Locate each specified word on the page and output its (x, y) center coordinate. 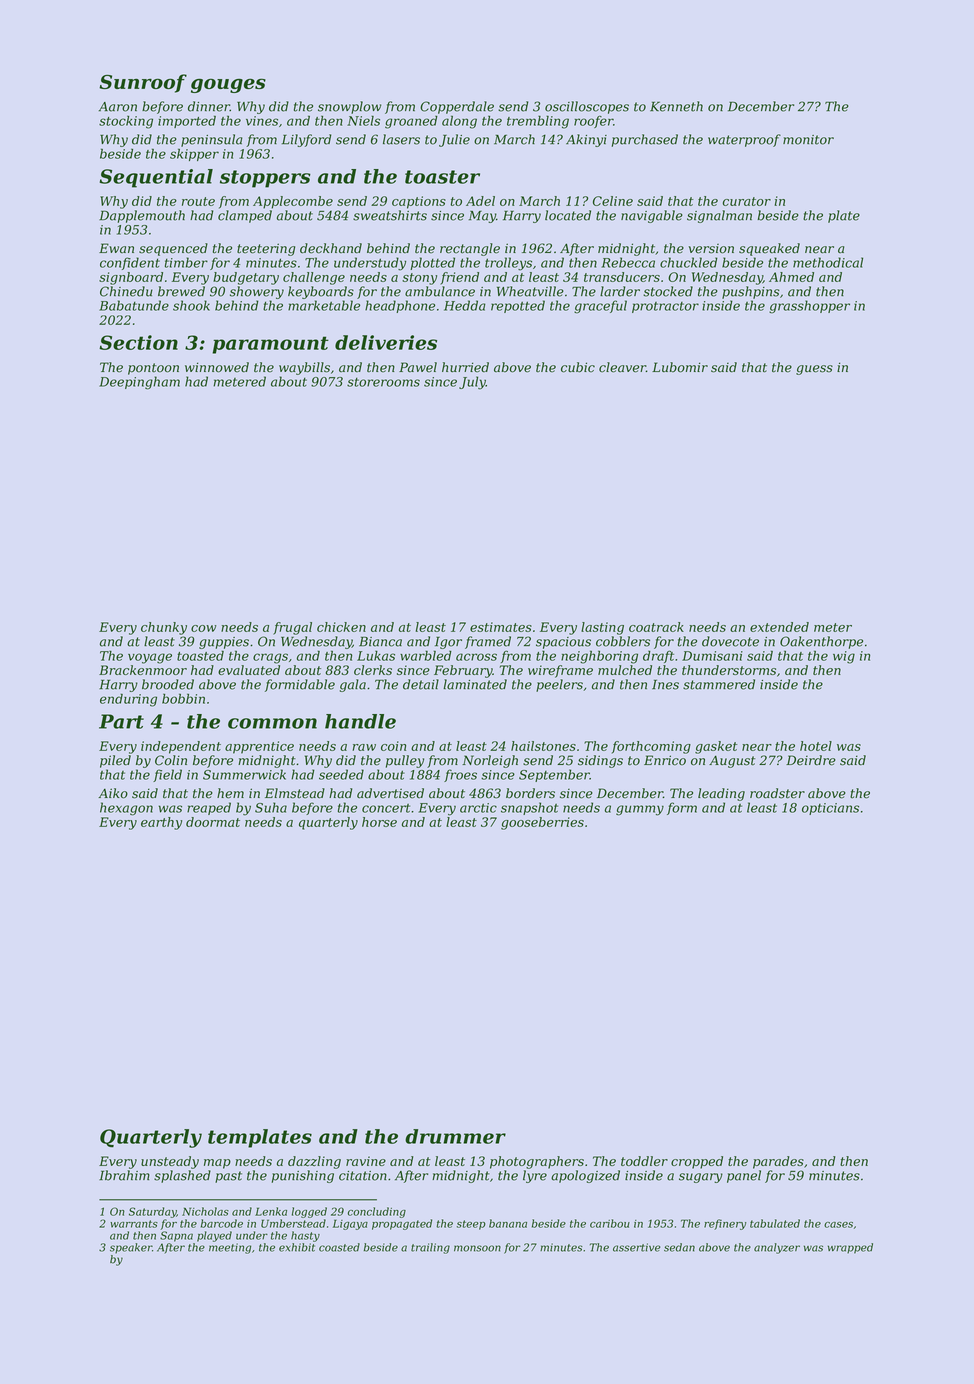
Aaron (118, 107)
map (217, 1164)
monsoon (477, 1248)
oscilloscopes (587, 107)
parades (778, 1162)
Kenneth (676, 106)
